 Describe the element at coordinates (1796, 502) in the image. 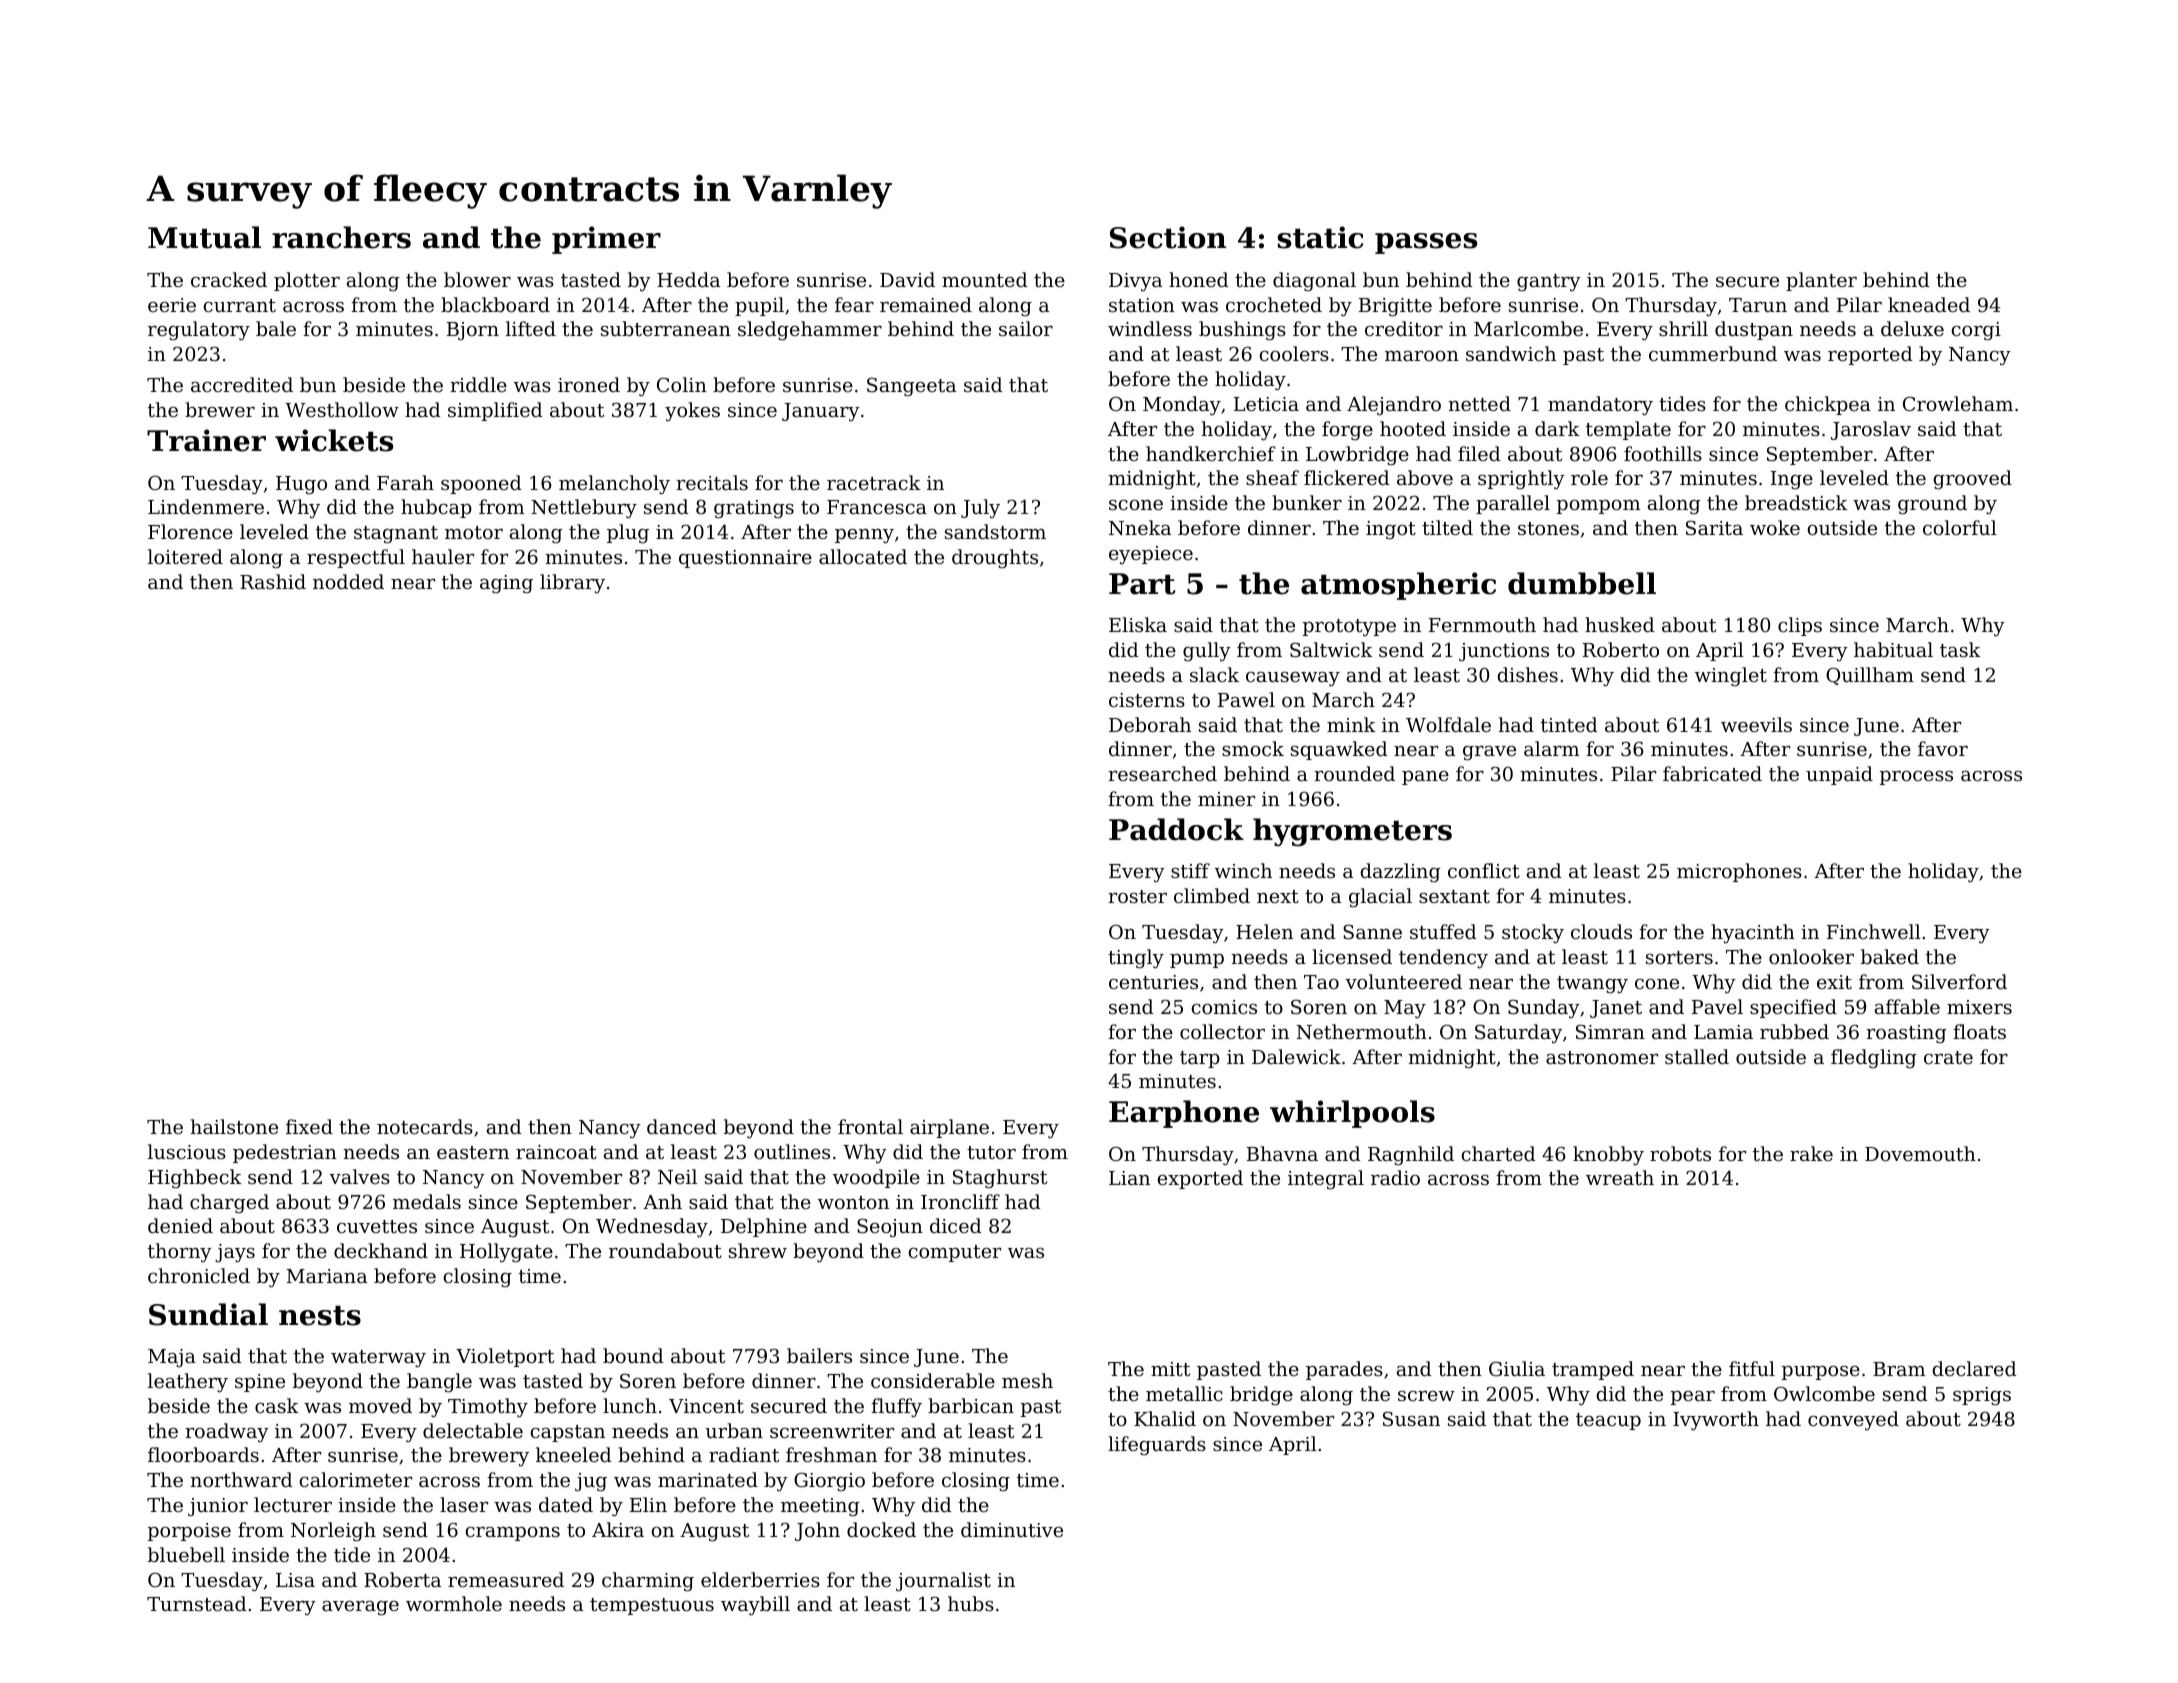

I see `breadstick` at that location.
